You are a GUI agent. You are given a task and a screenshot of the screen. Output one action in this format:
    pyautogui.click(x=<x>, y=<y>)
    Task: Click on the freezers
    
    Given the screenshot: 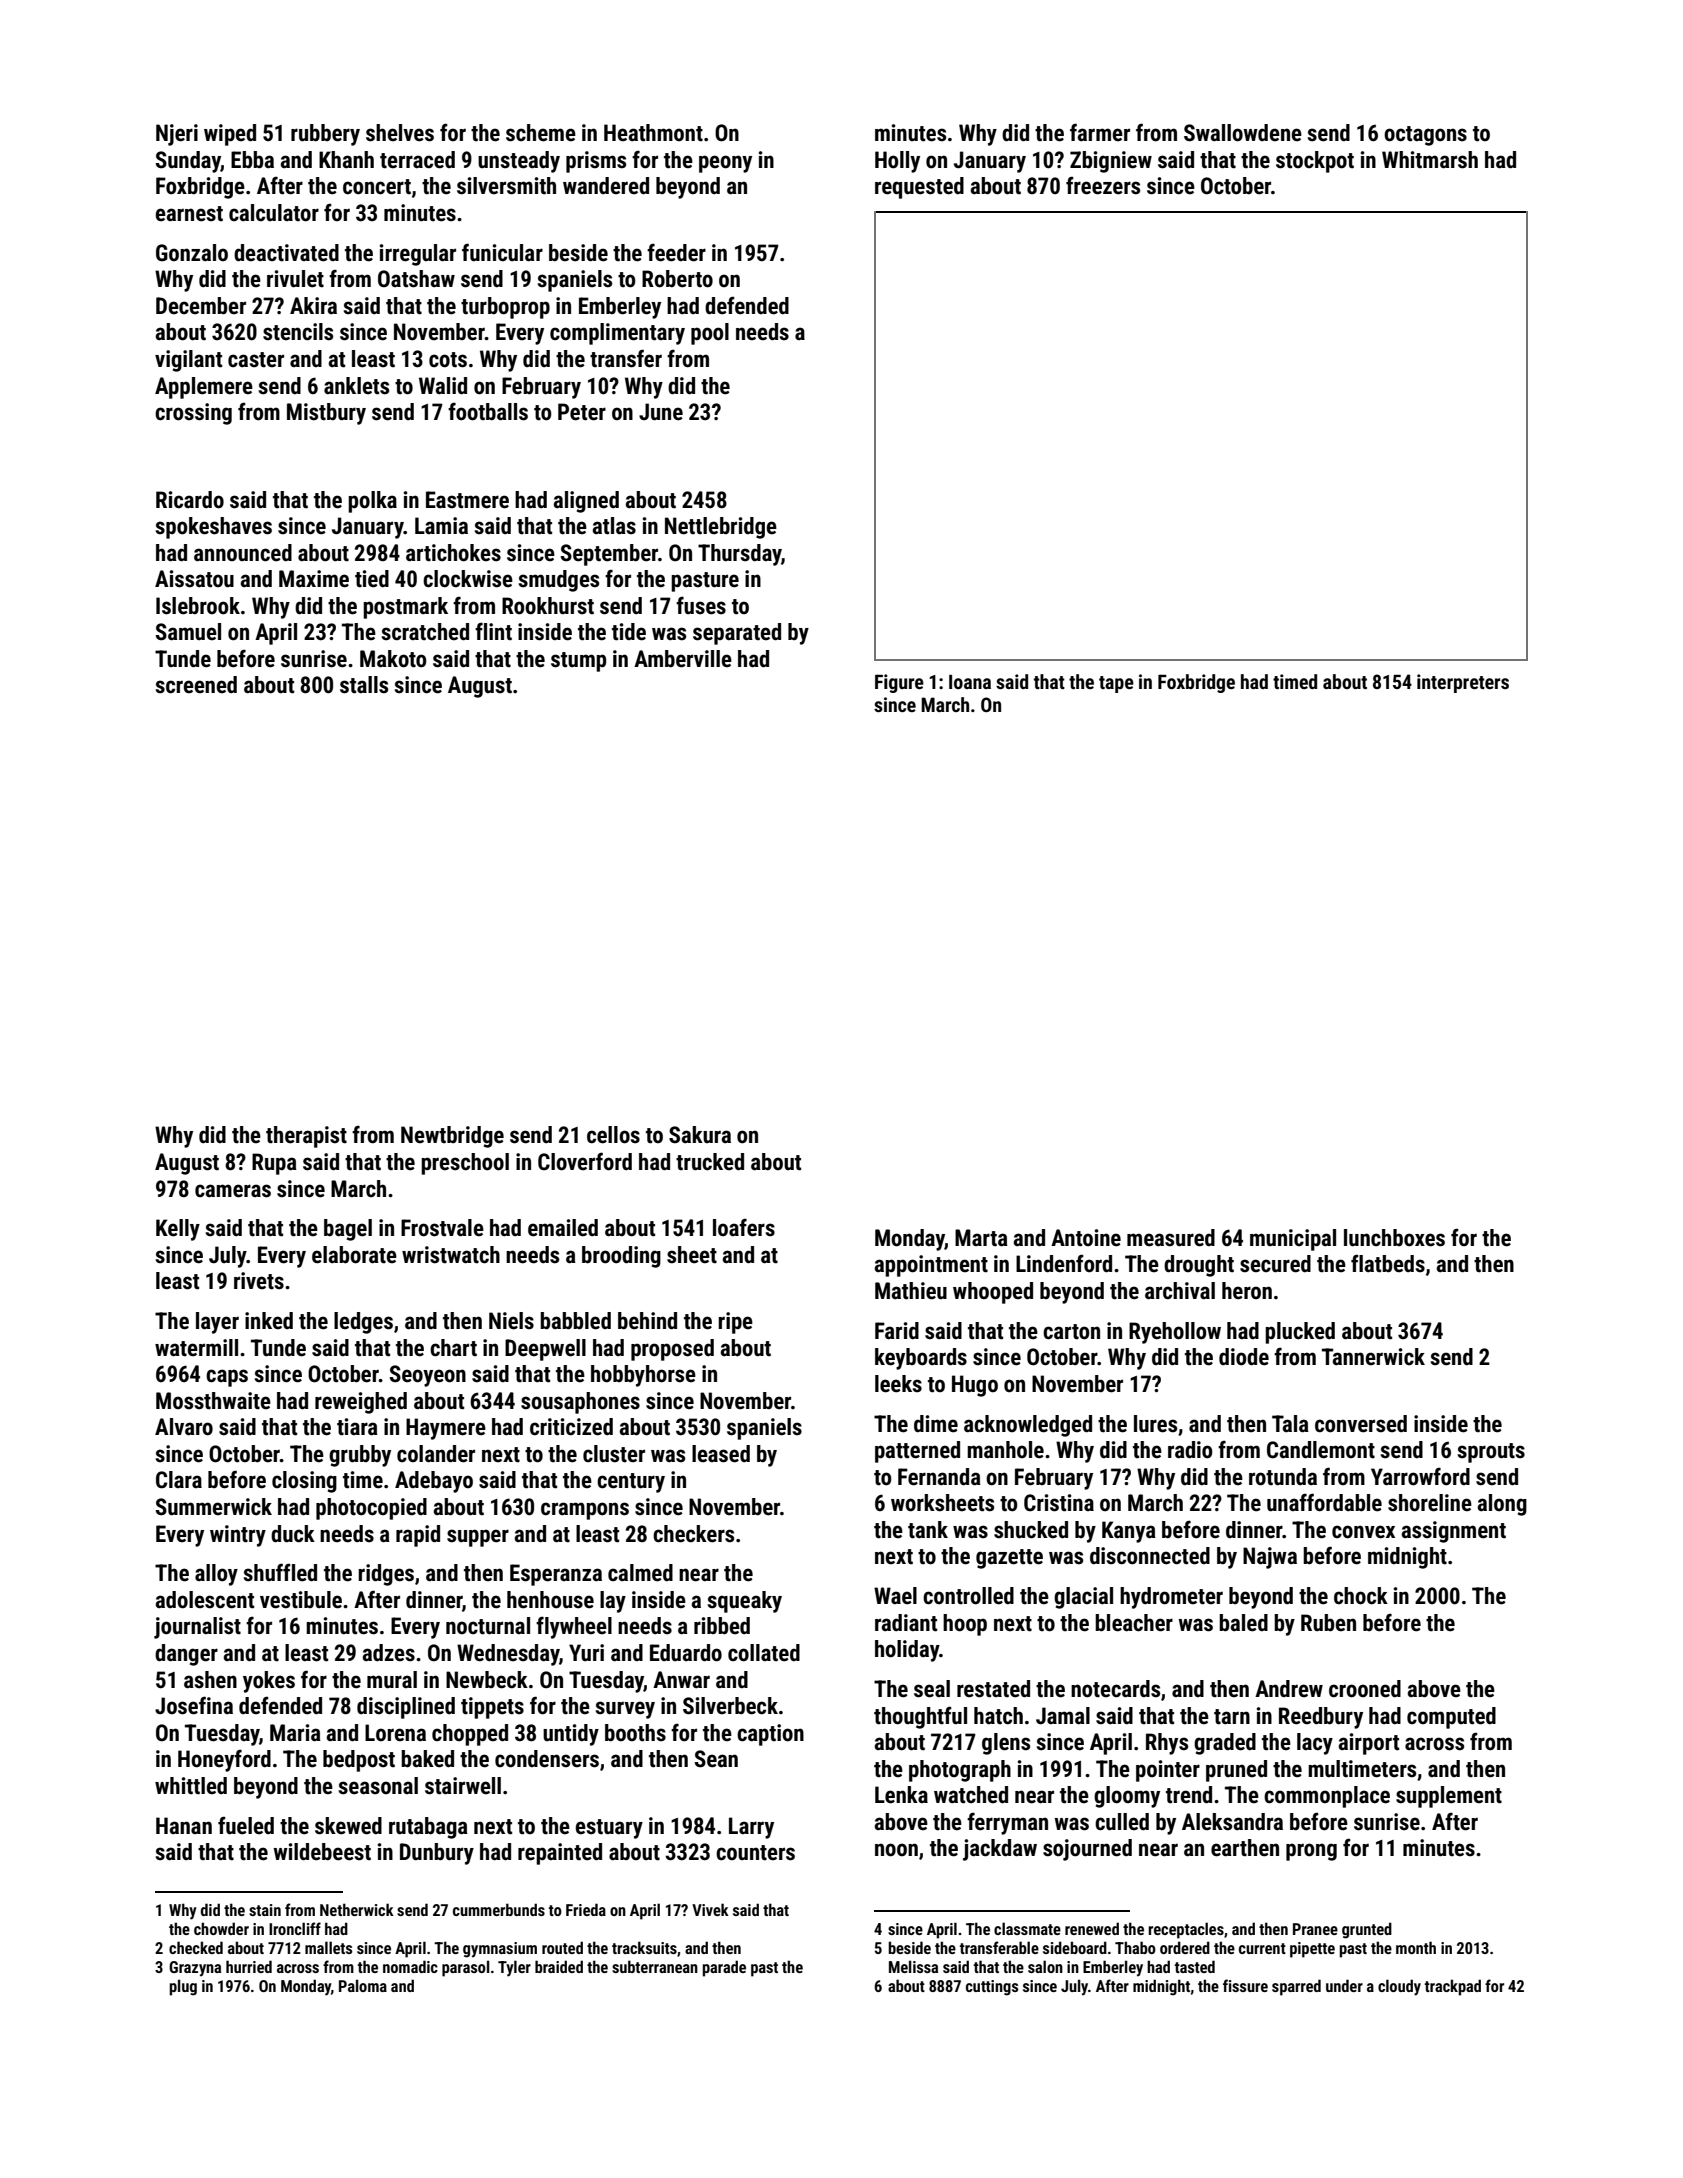 What is the action you would take?
    pyautogui.click(x=1103, y=185)
